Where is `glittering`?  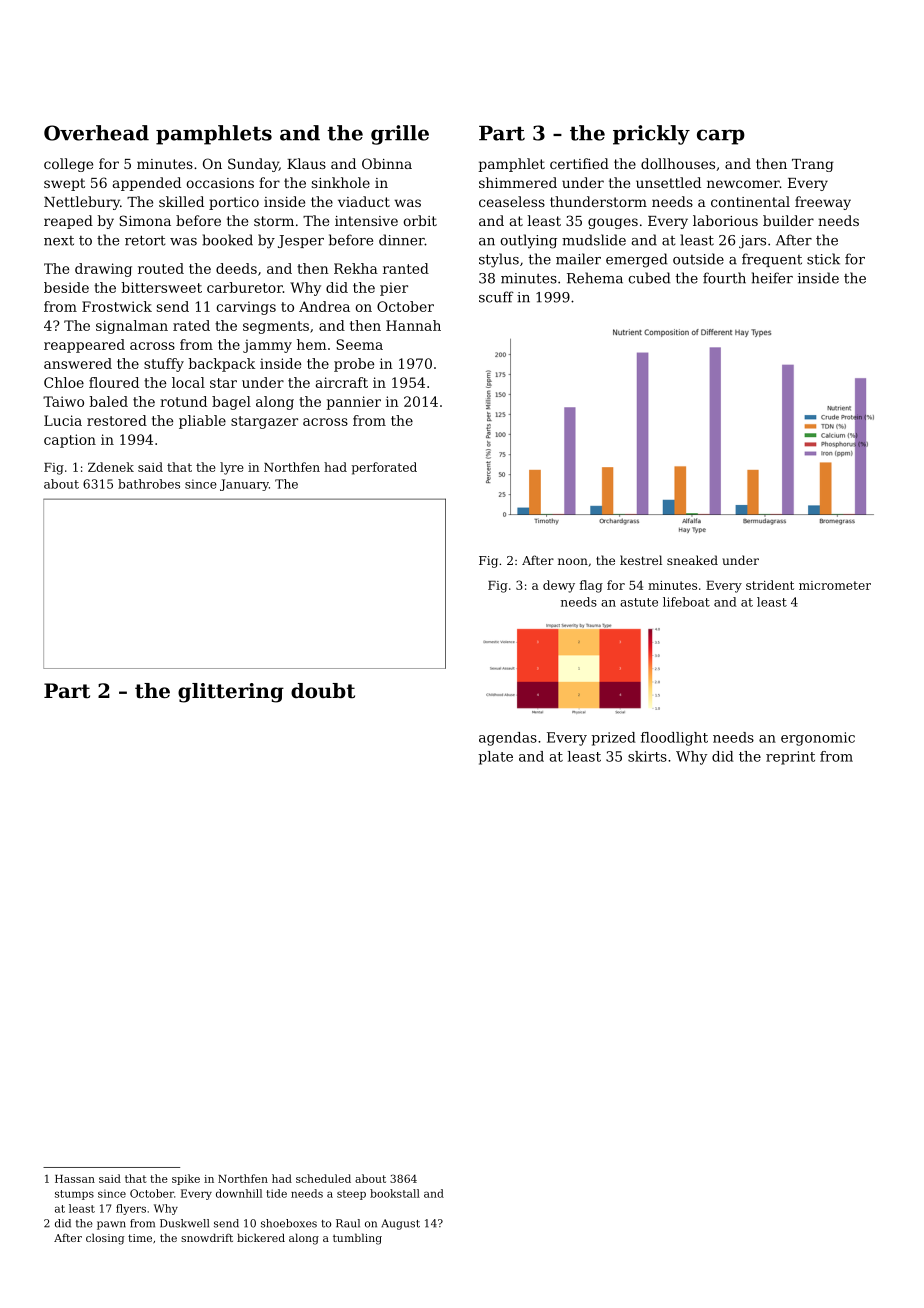
glittering is located at coordinates (231, 693).
